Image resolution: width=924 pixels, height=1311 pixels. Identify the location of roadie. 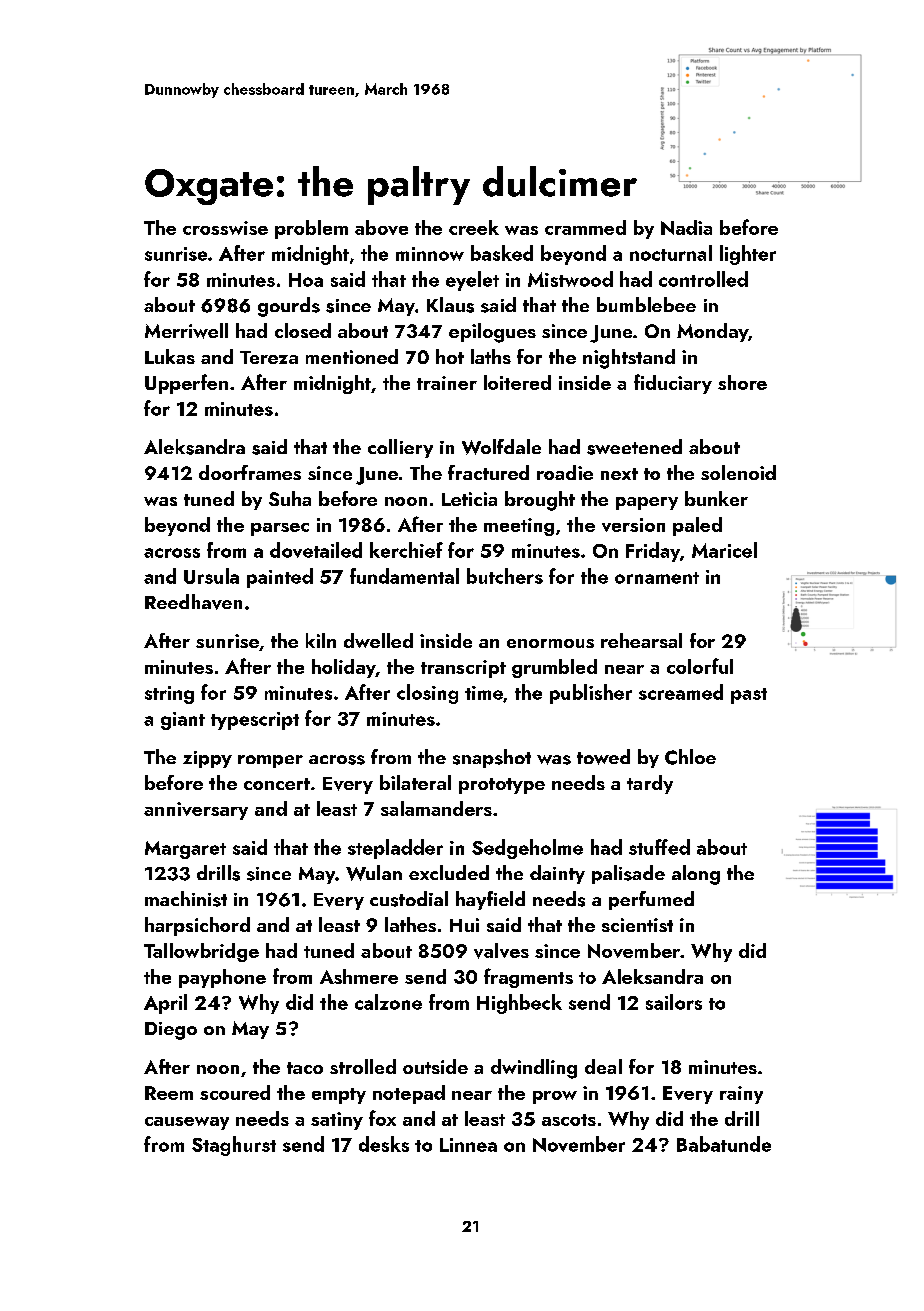
(565, 472).
